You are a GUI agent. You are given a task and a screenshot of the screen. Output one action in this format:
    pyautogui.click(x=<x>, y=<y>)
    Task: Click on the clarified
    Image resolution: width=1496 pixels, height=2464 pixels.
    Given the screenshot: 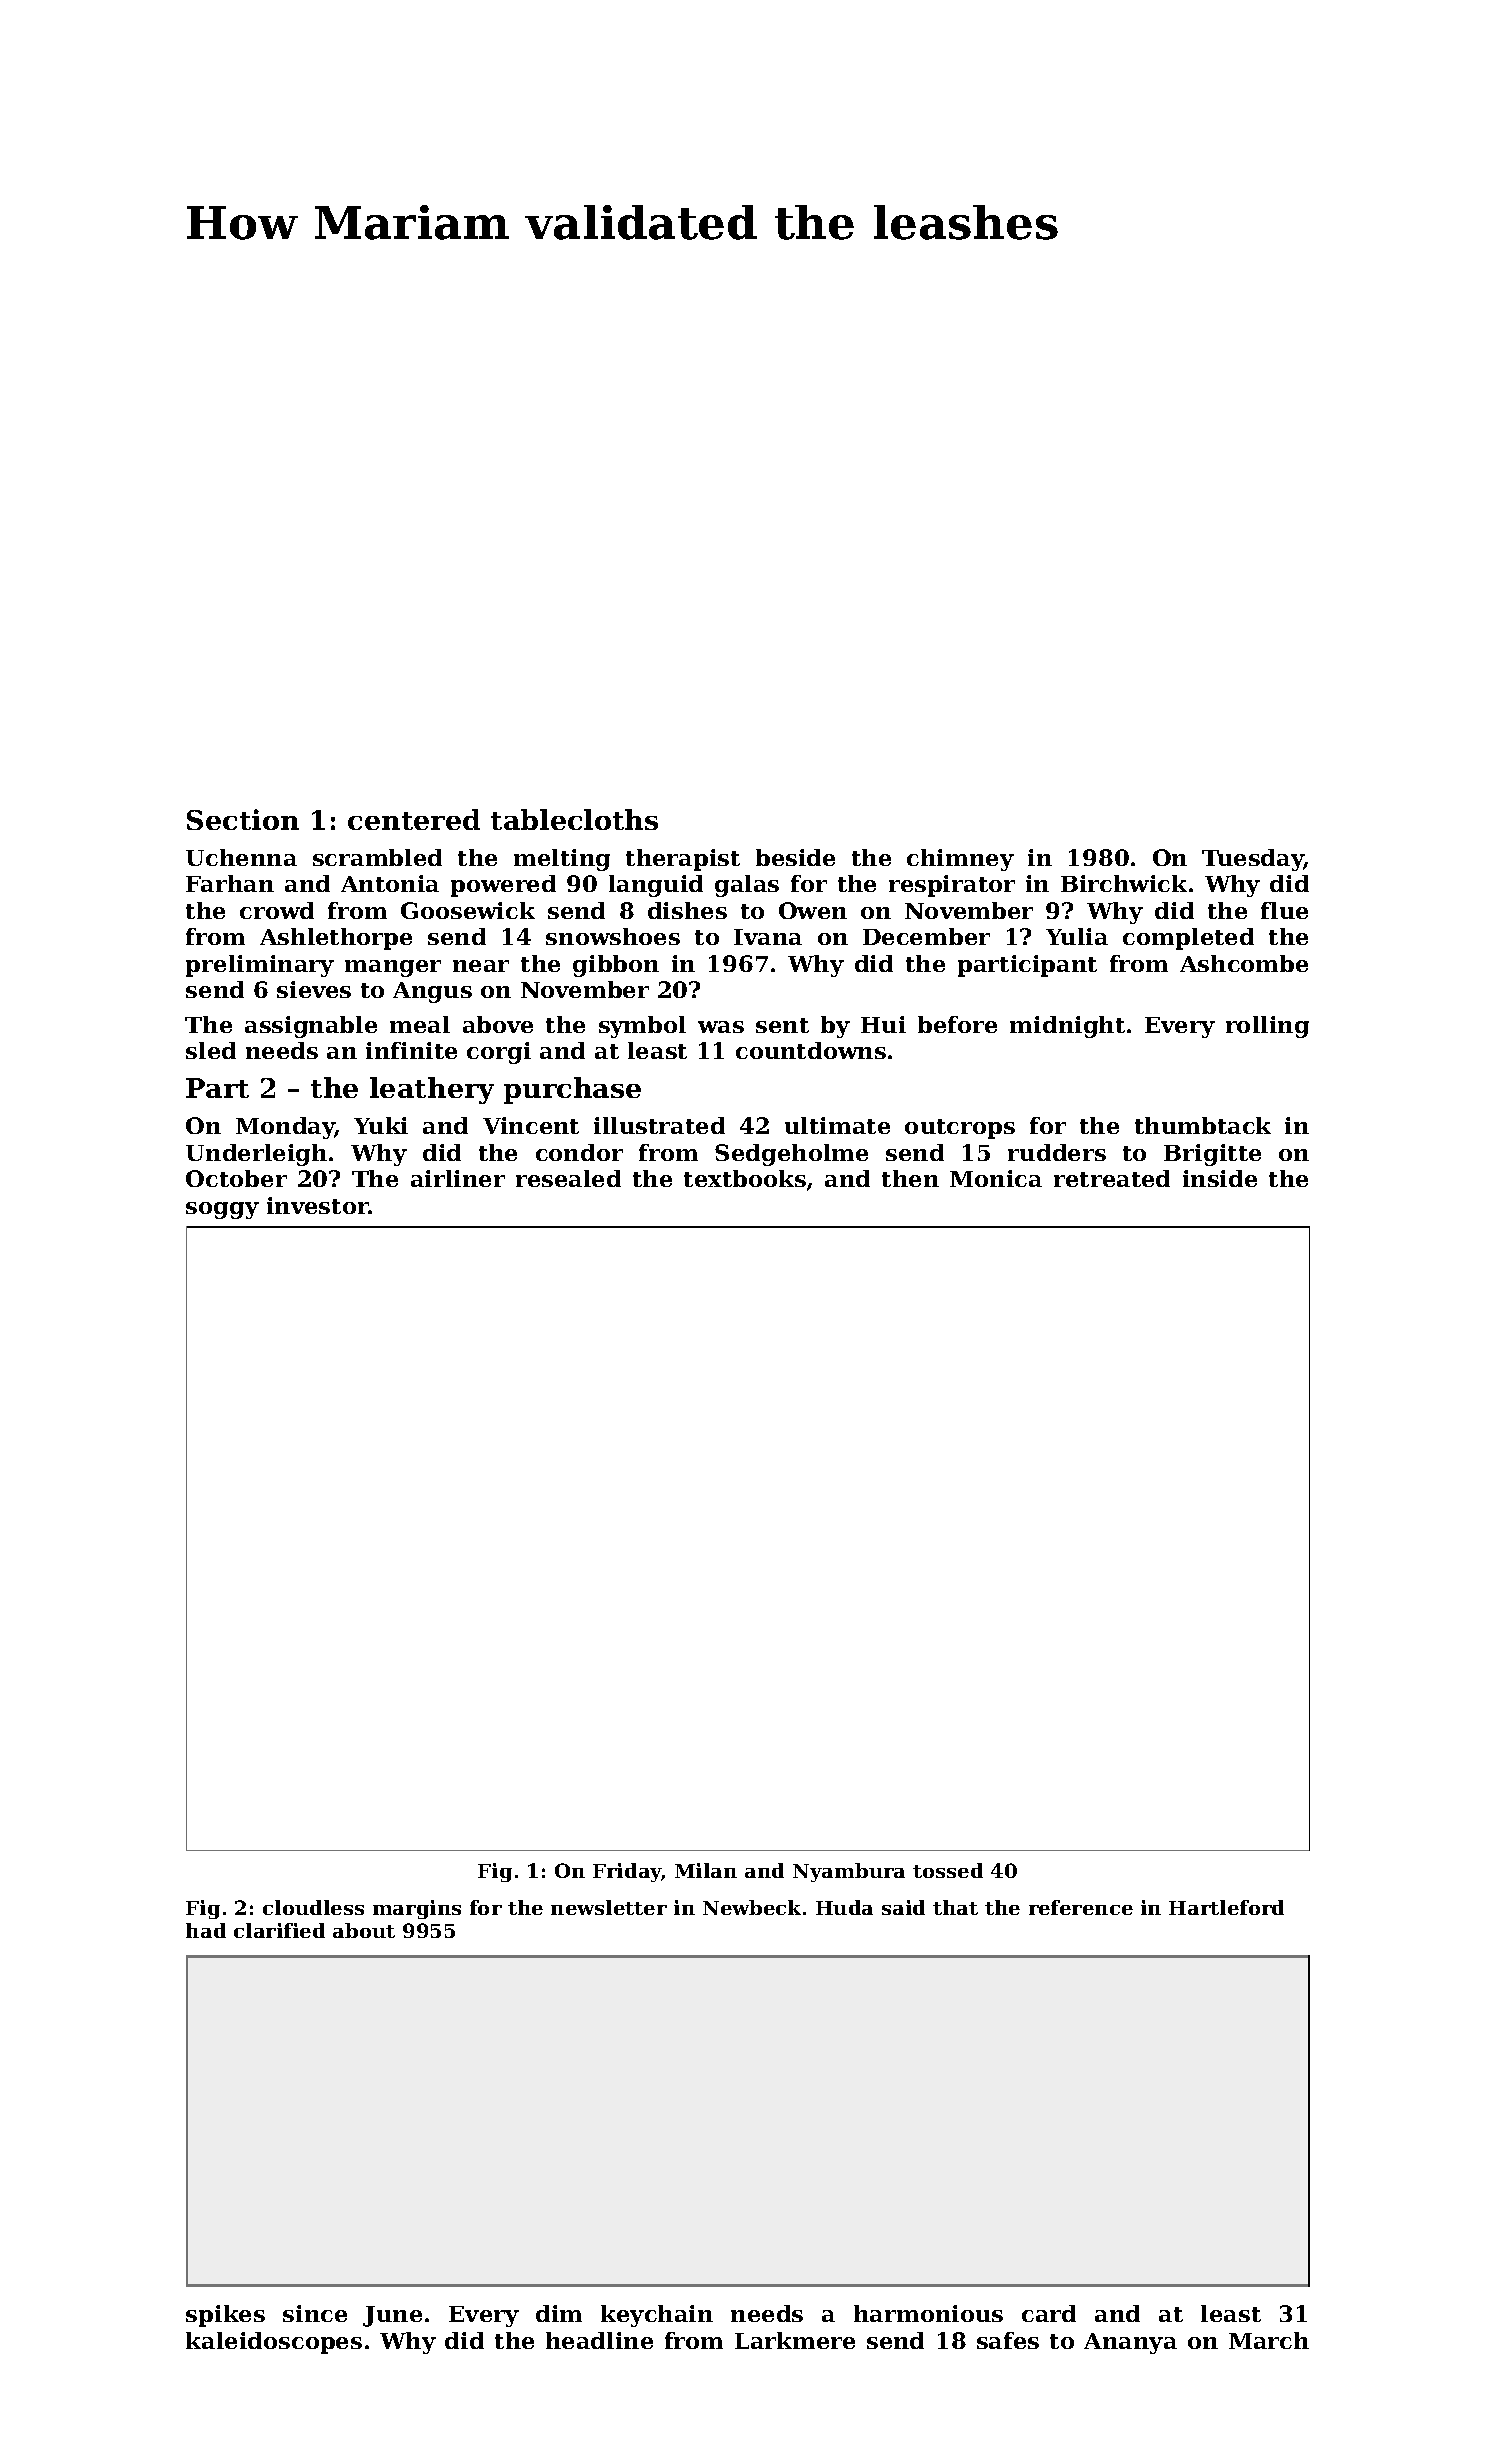 What is the action you would take?
    pyautogui.click(x=279, y=1930)
